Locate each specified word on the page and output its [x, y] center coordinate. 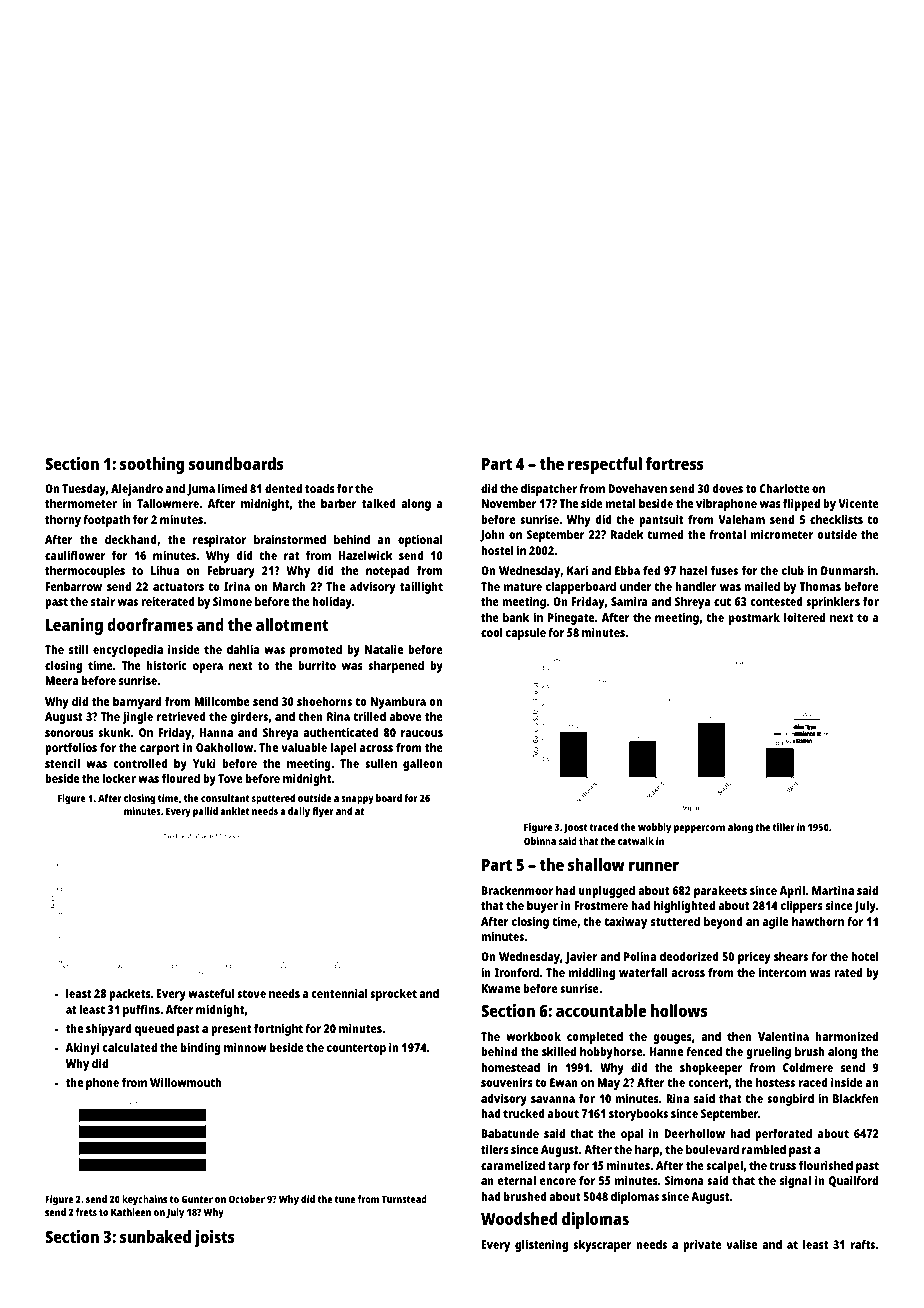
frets [86, 1212]
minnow [245, 1047]
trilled [369, 716]
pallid [205, 812]
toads [320, 488]
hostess [775, 1082]
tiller [783, 827]
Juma [201, 490]
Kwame [501, 988]
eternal [517, 1180]
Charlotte [785, 488]
